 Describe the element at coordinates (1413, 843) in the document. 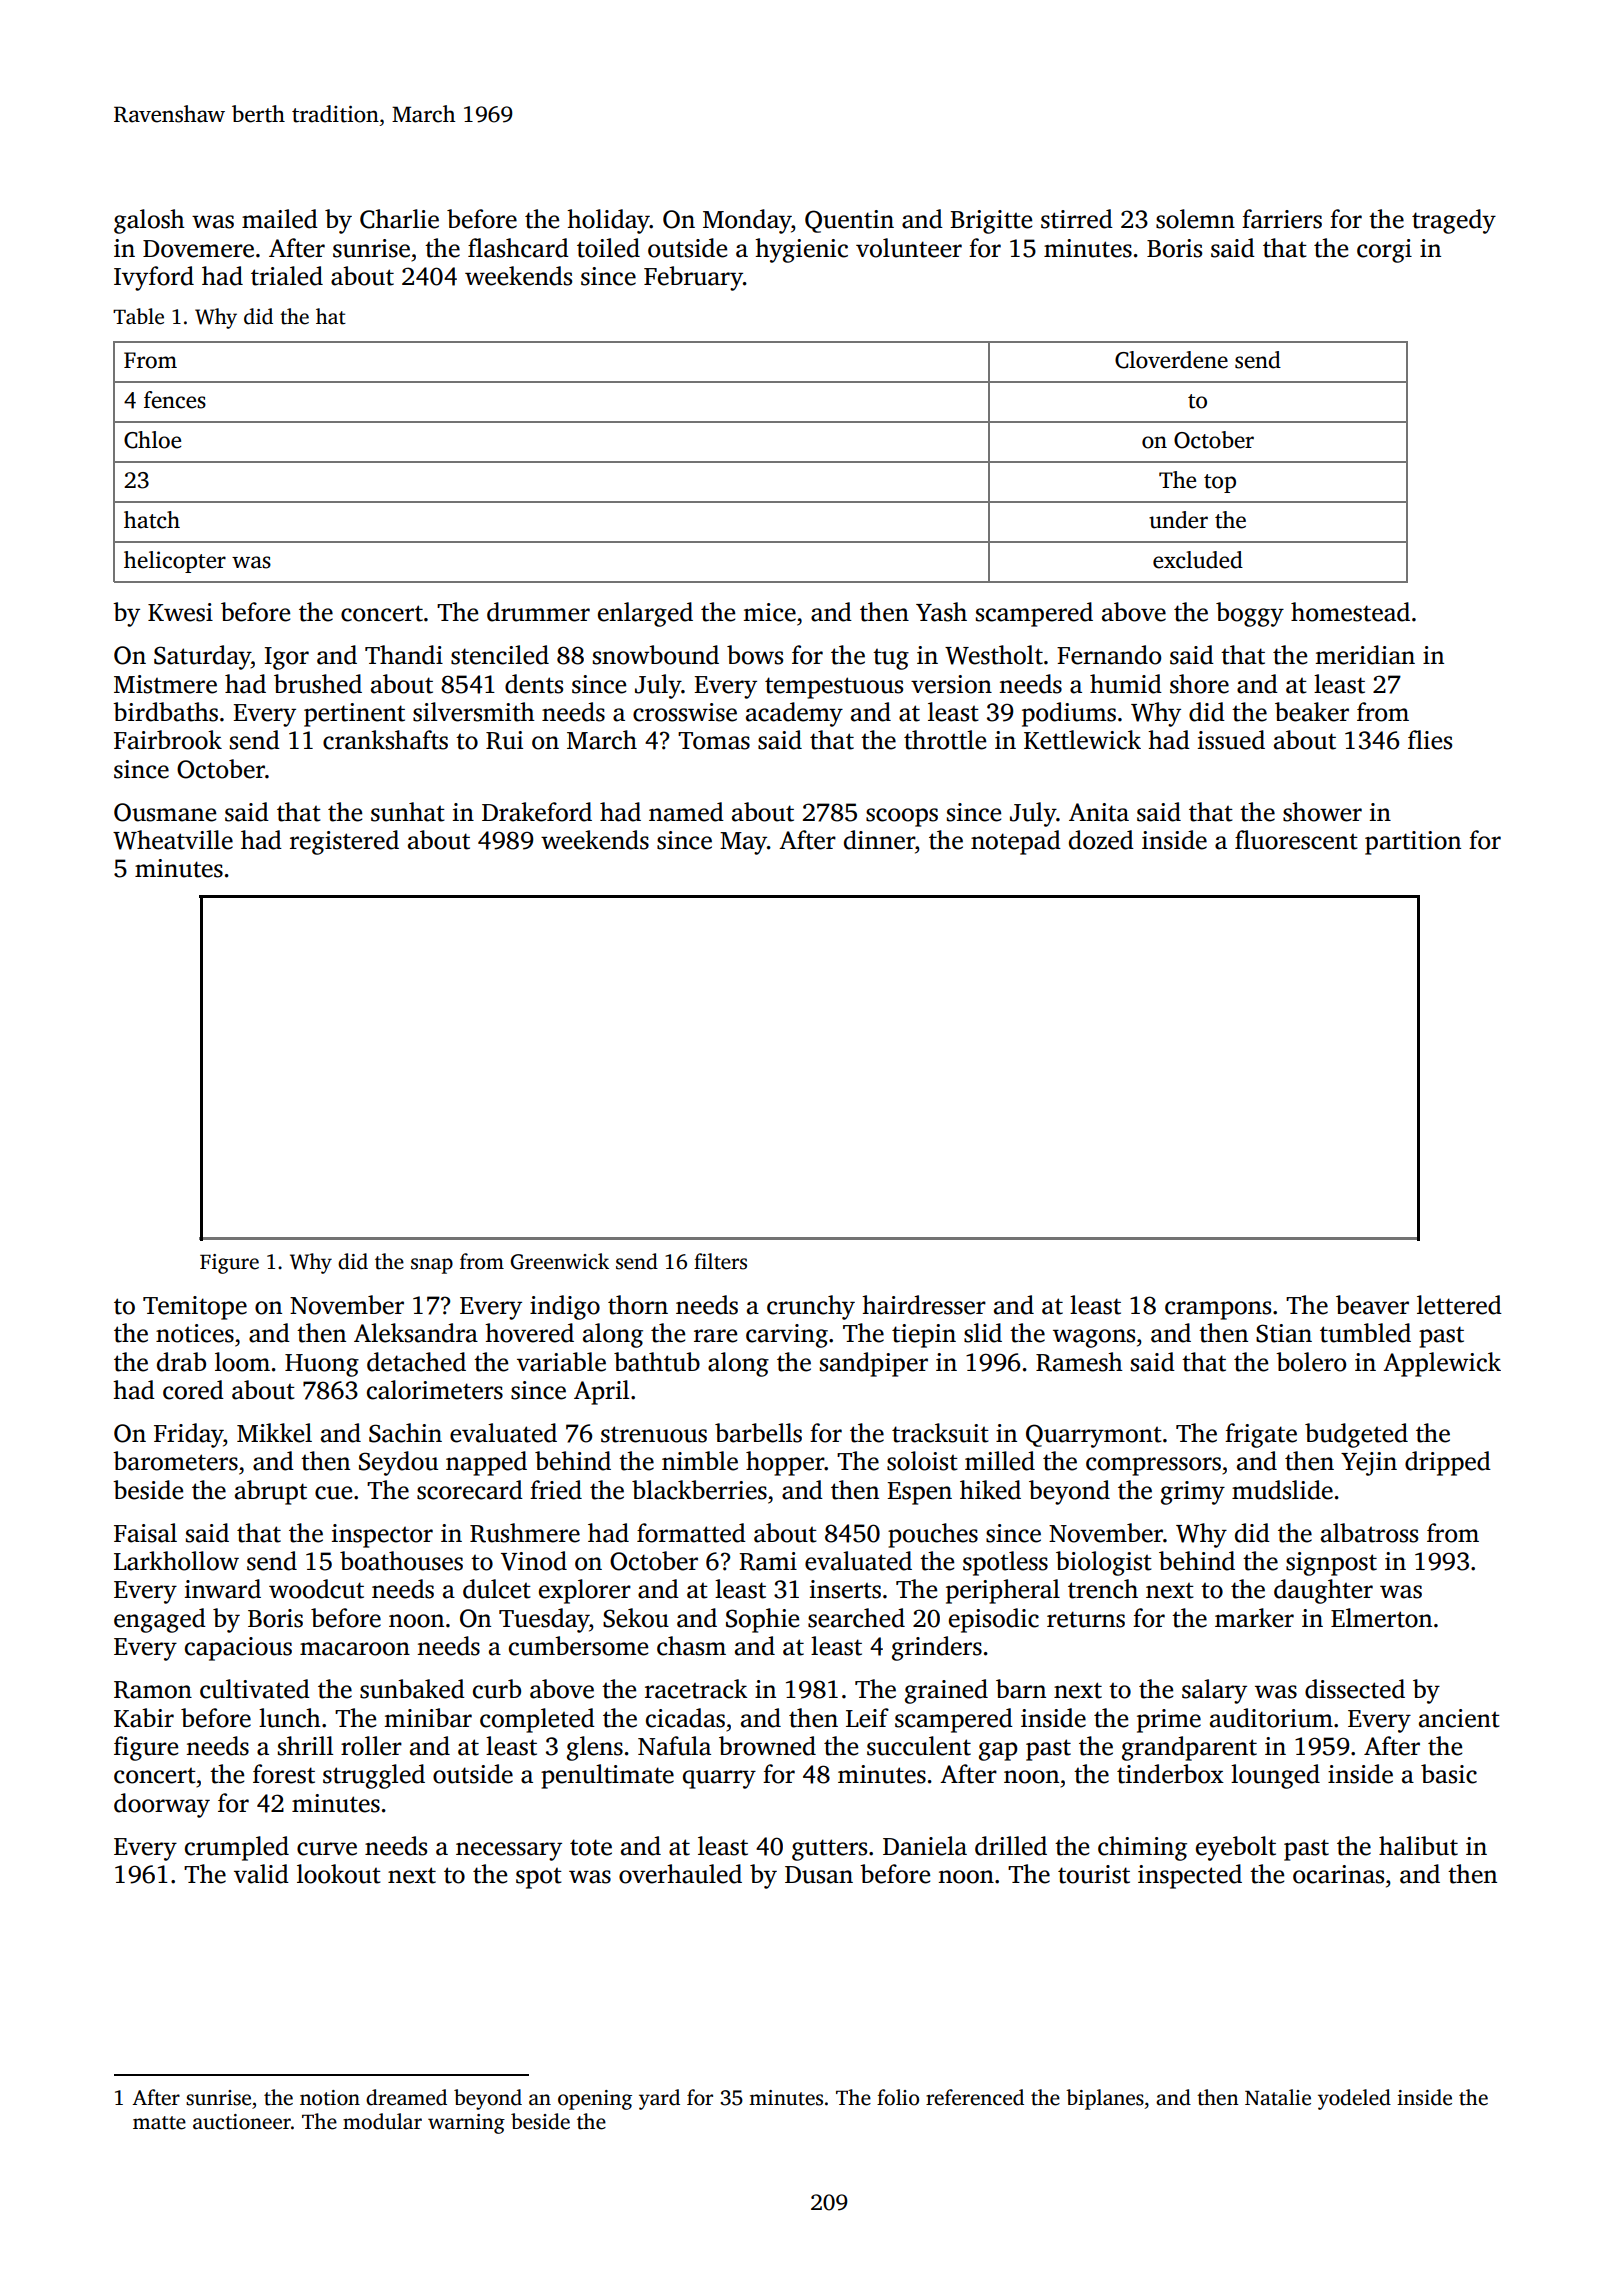

I see `partition` at that location.
